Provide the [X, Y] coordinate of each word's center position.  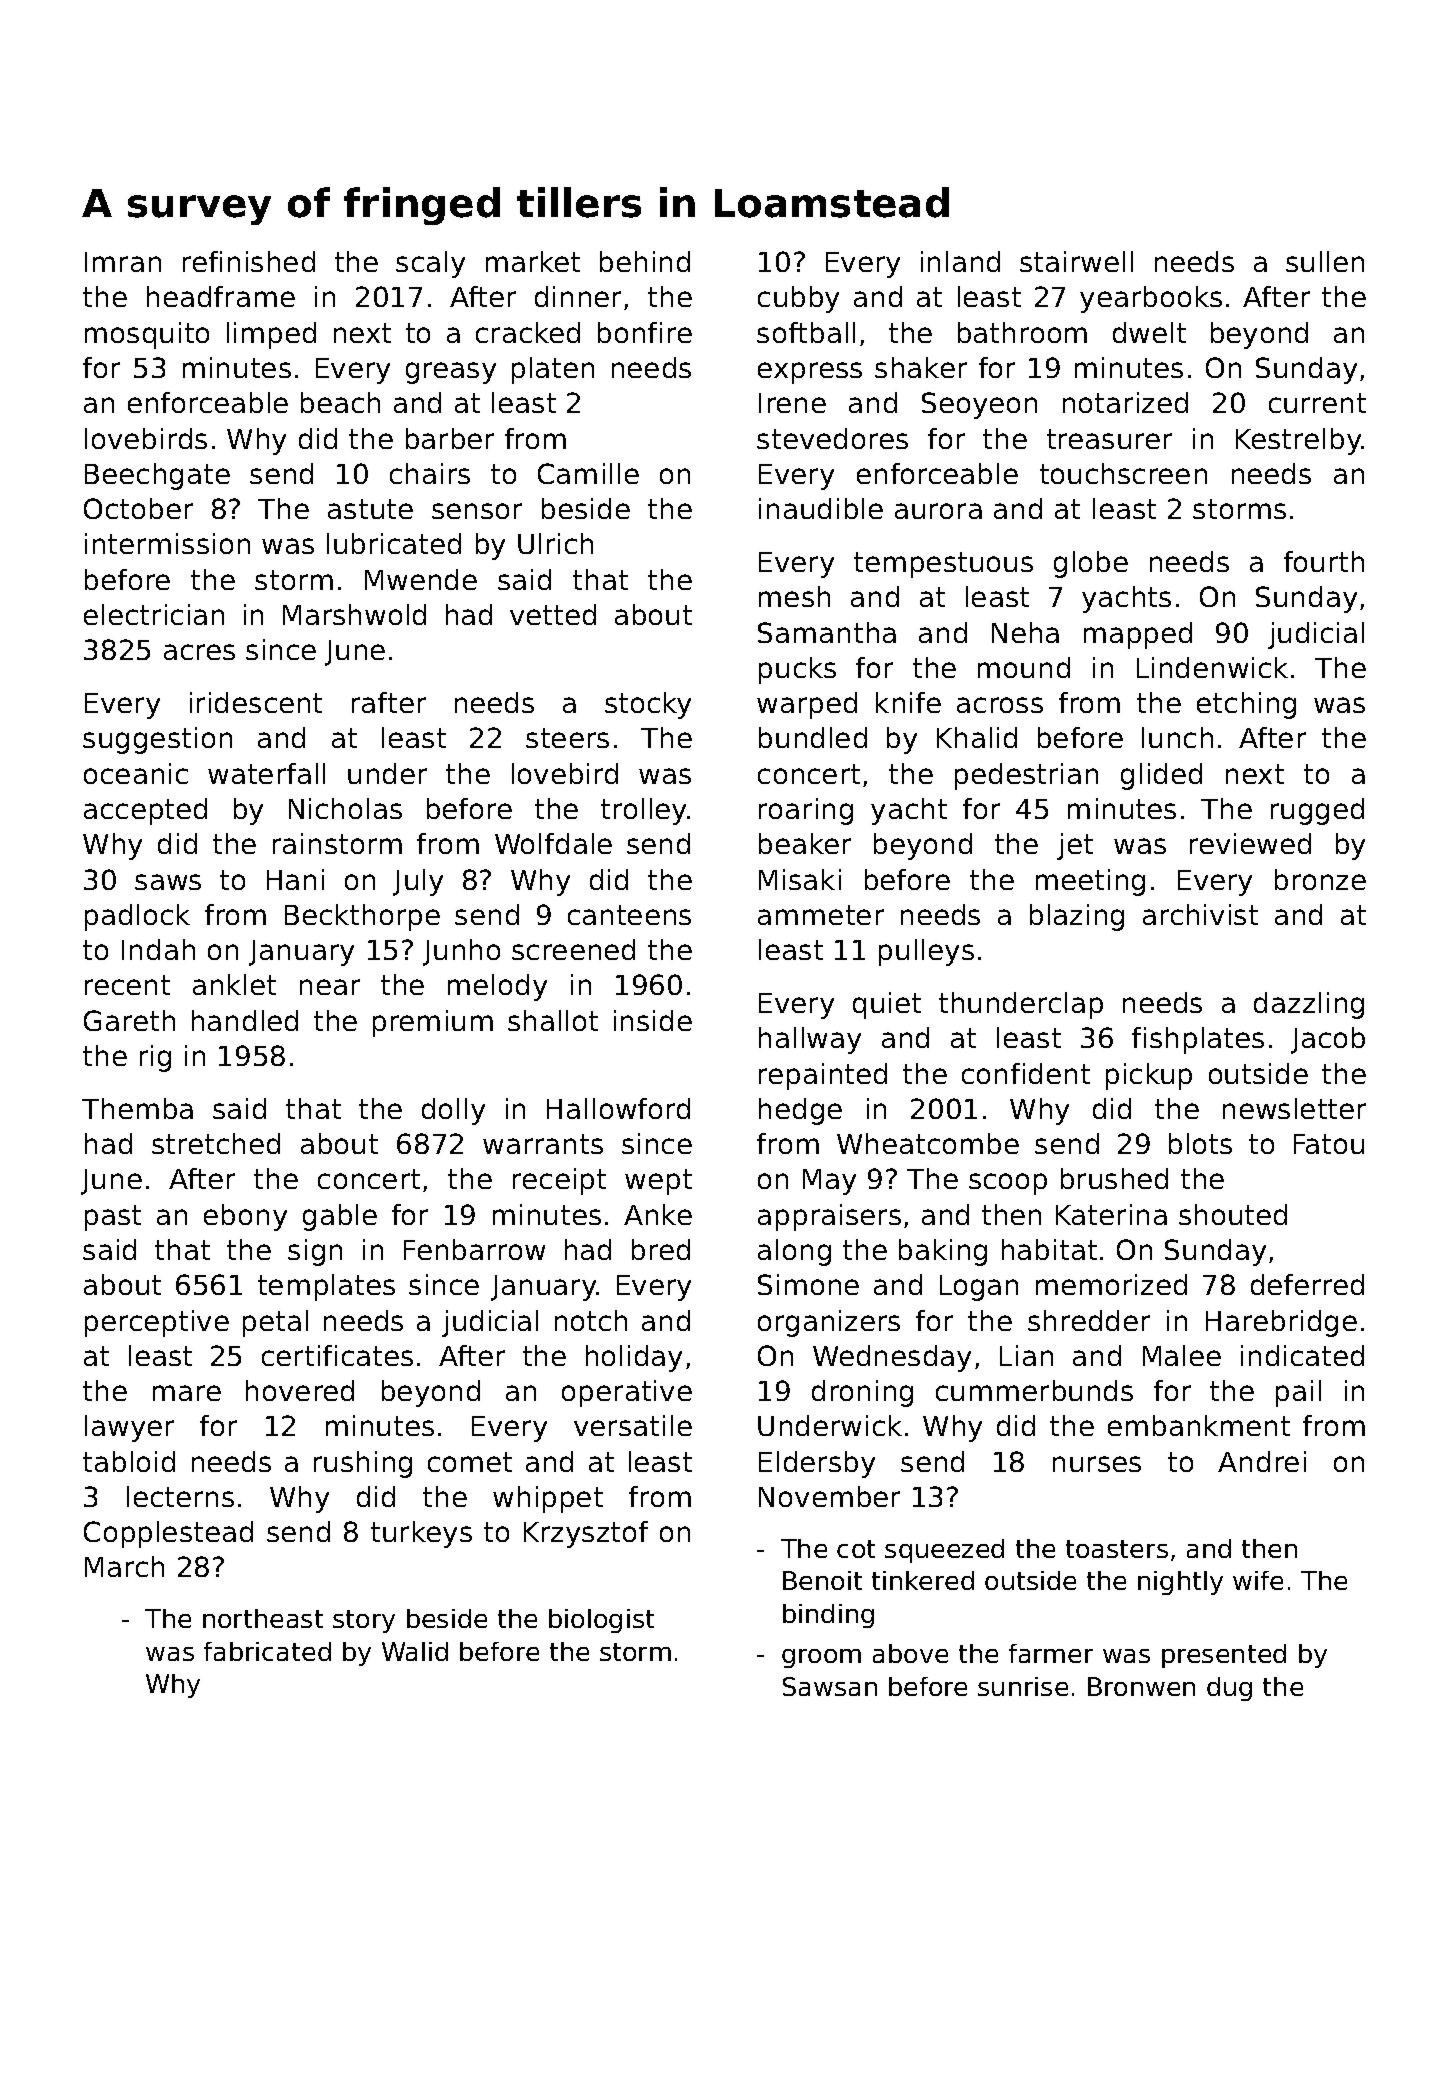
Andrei [1262, 1461]
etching [1246, 705]
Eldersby [817, 1464]
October [138, 508]
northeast [263, 1618]
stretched [216, 1143]
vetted [553, 614]
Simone [808, 1284]
